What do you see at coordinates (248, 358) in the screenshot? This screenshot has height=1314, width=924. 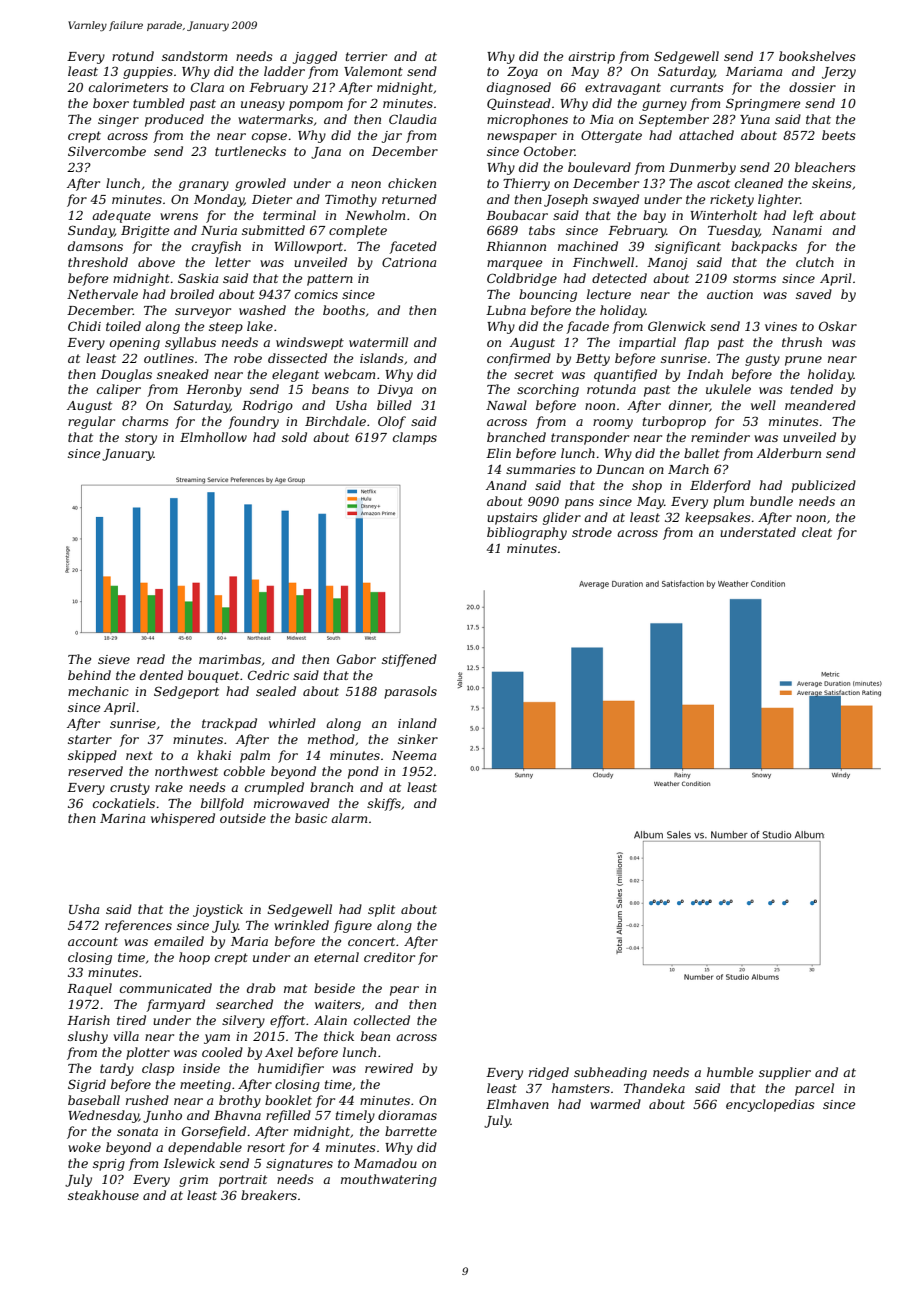 I see `robe` at bounding box center [248, 358].
